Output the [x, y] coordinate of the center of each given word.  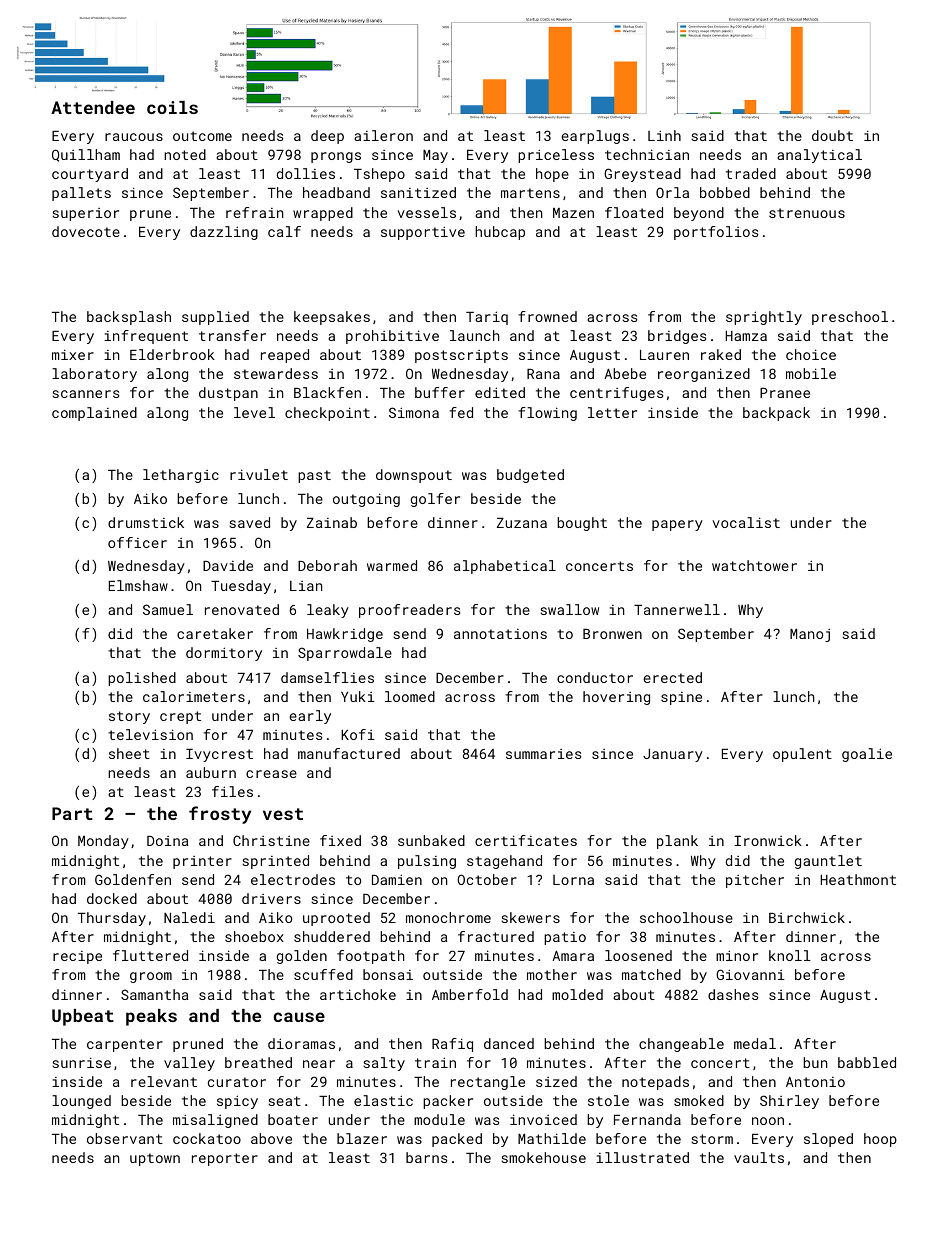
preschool [850, 318]
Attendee [93, 107]
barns [426, 1157]
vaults [759, 1157]
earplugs [595, 137]
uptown [155, 1159]
